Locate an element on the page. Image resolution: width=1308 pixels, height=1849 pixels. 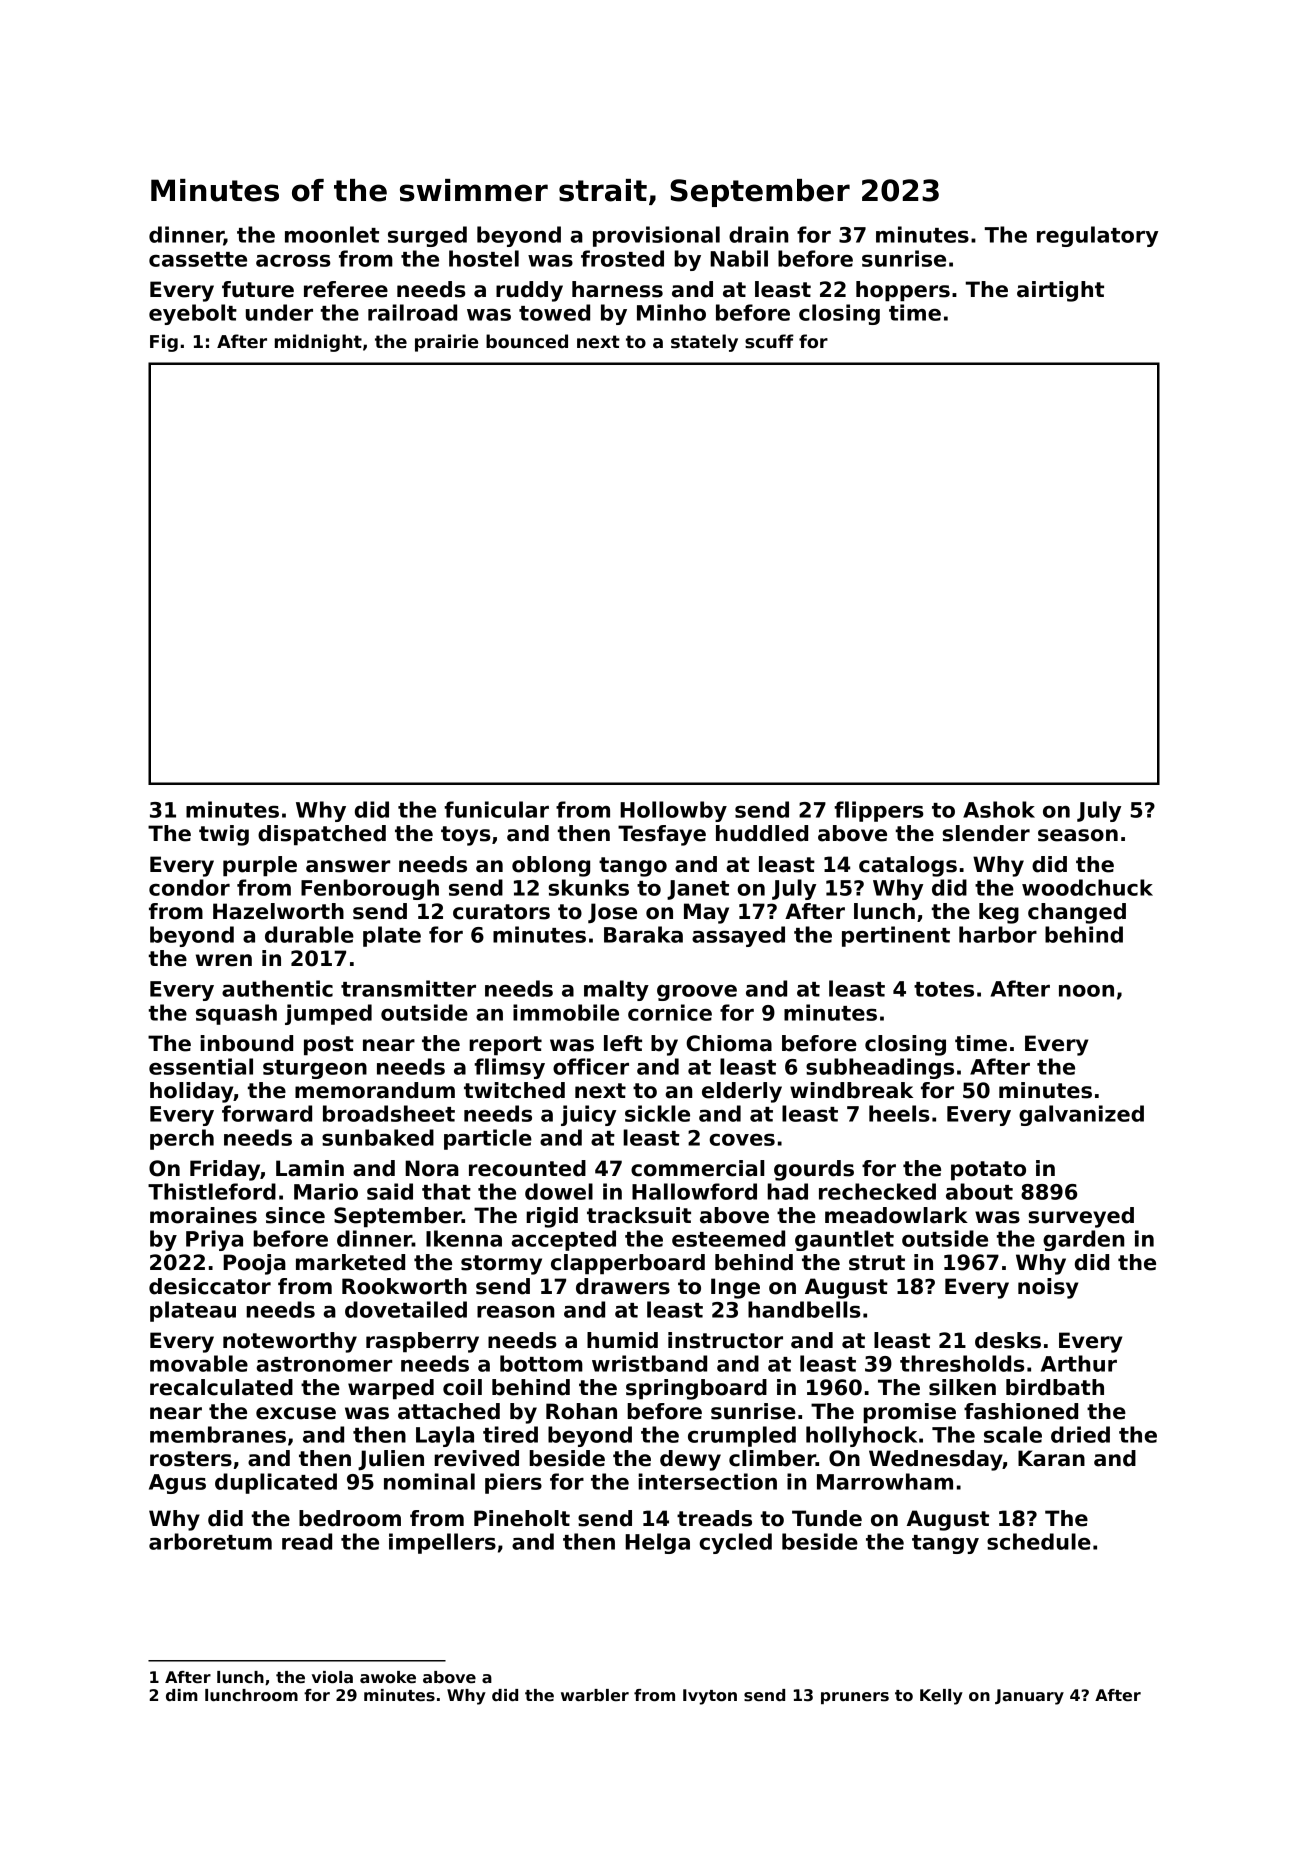
Julien is located at coordinates (391, 1460).
